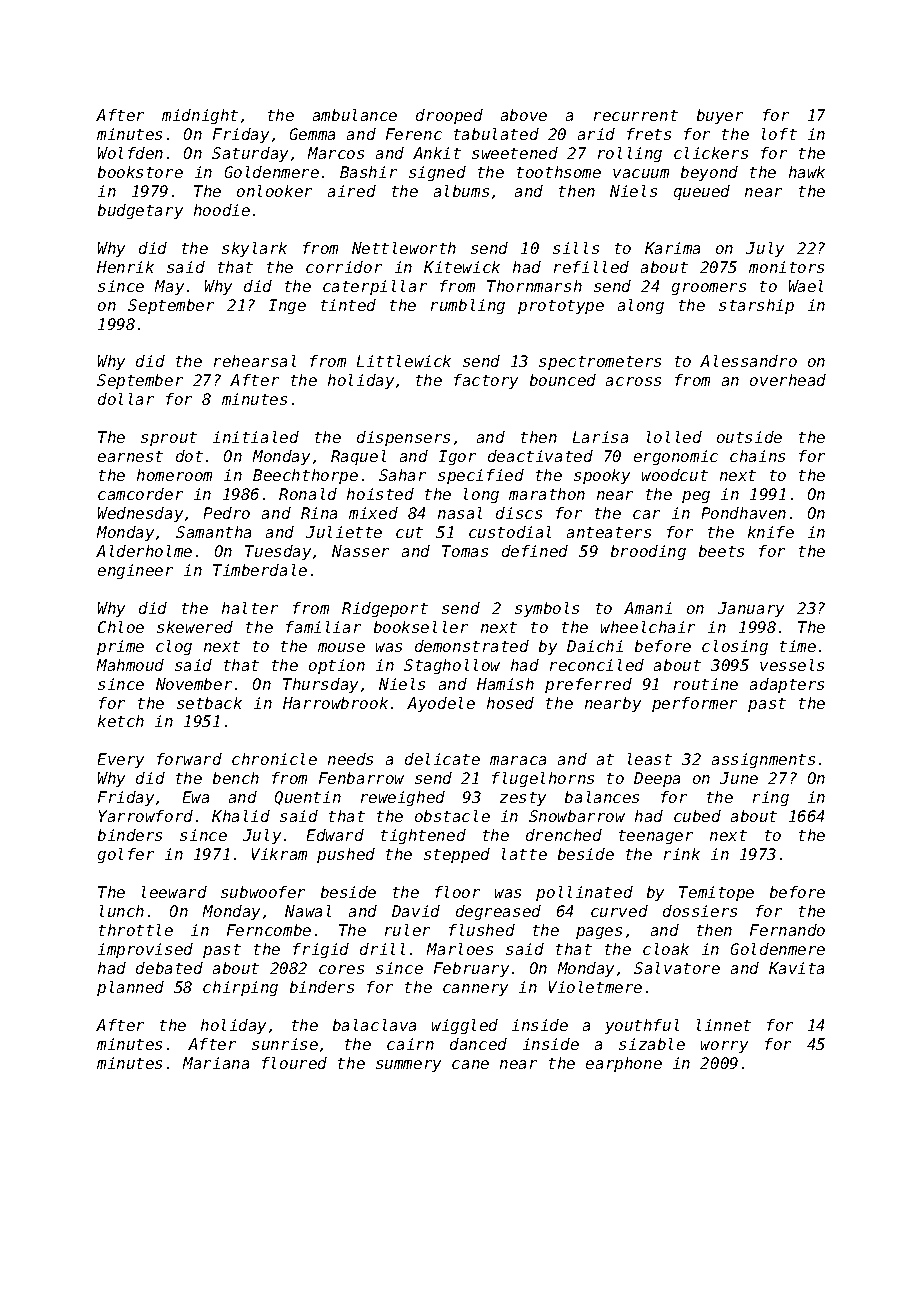 This screenshot has width=924, height=1308. What do you see at coordinates (600, 363) in the screenshot?
I see `spectrometers` at bounding box center [600, 363].
